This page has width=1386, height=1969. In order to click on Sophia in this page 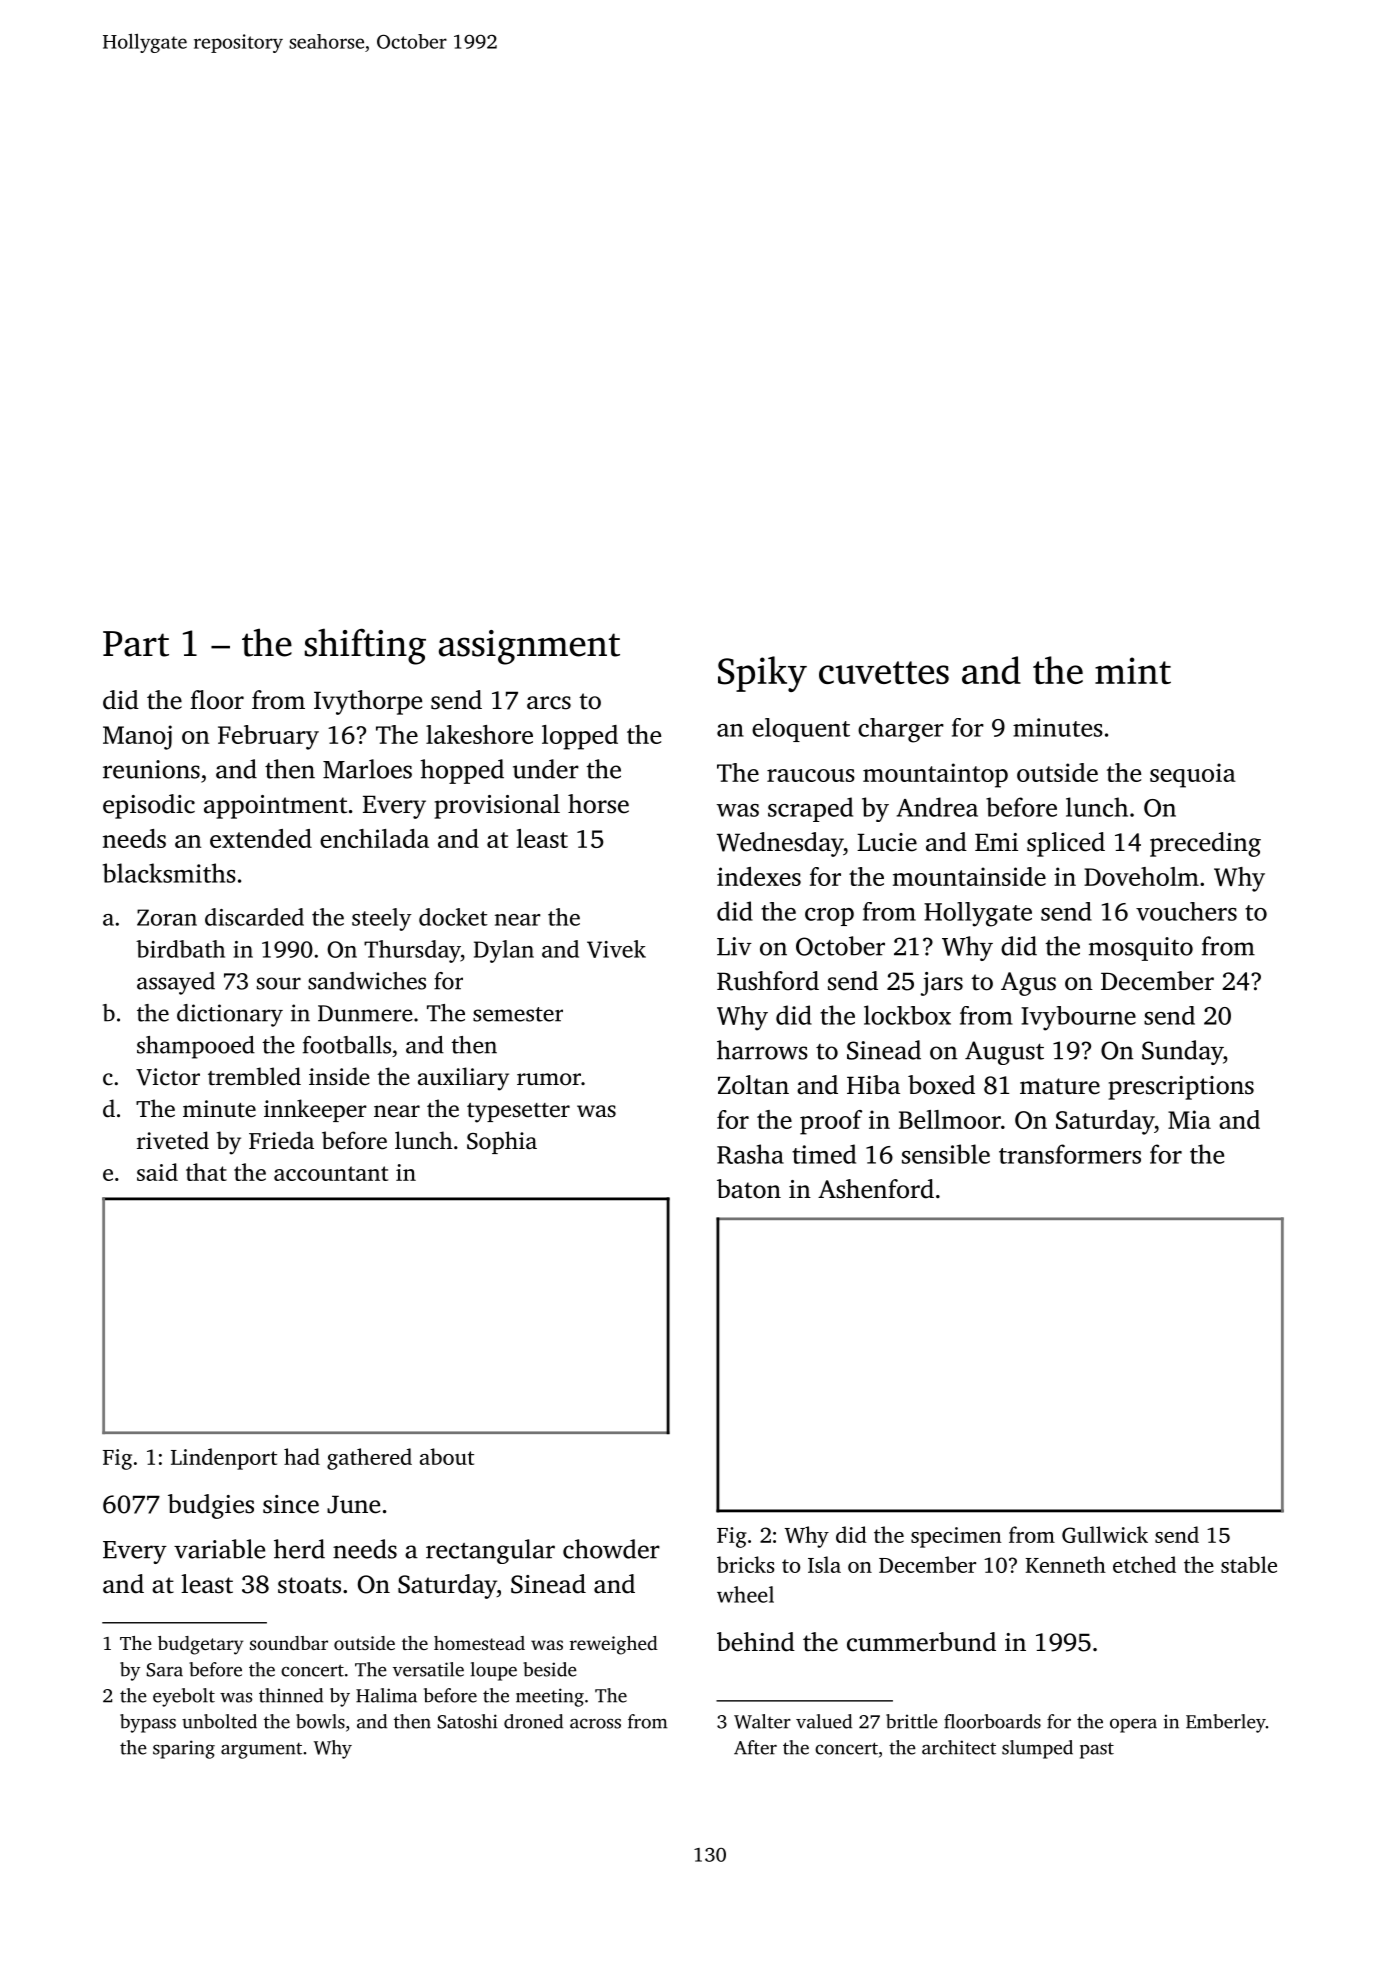, I will do `click(502, 1142)`.
